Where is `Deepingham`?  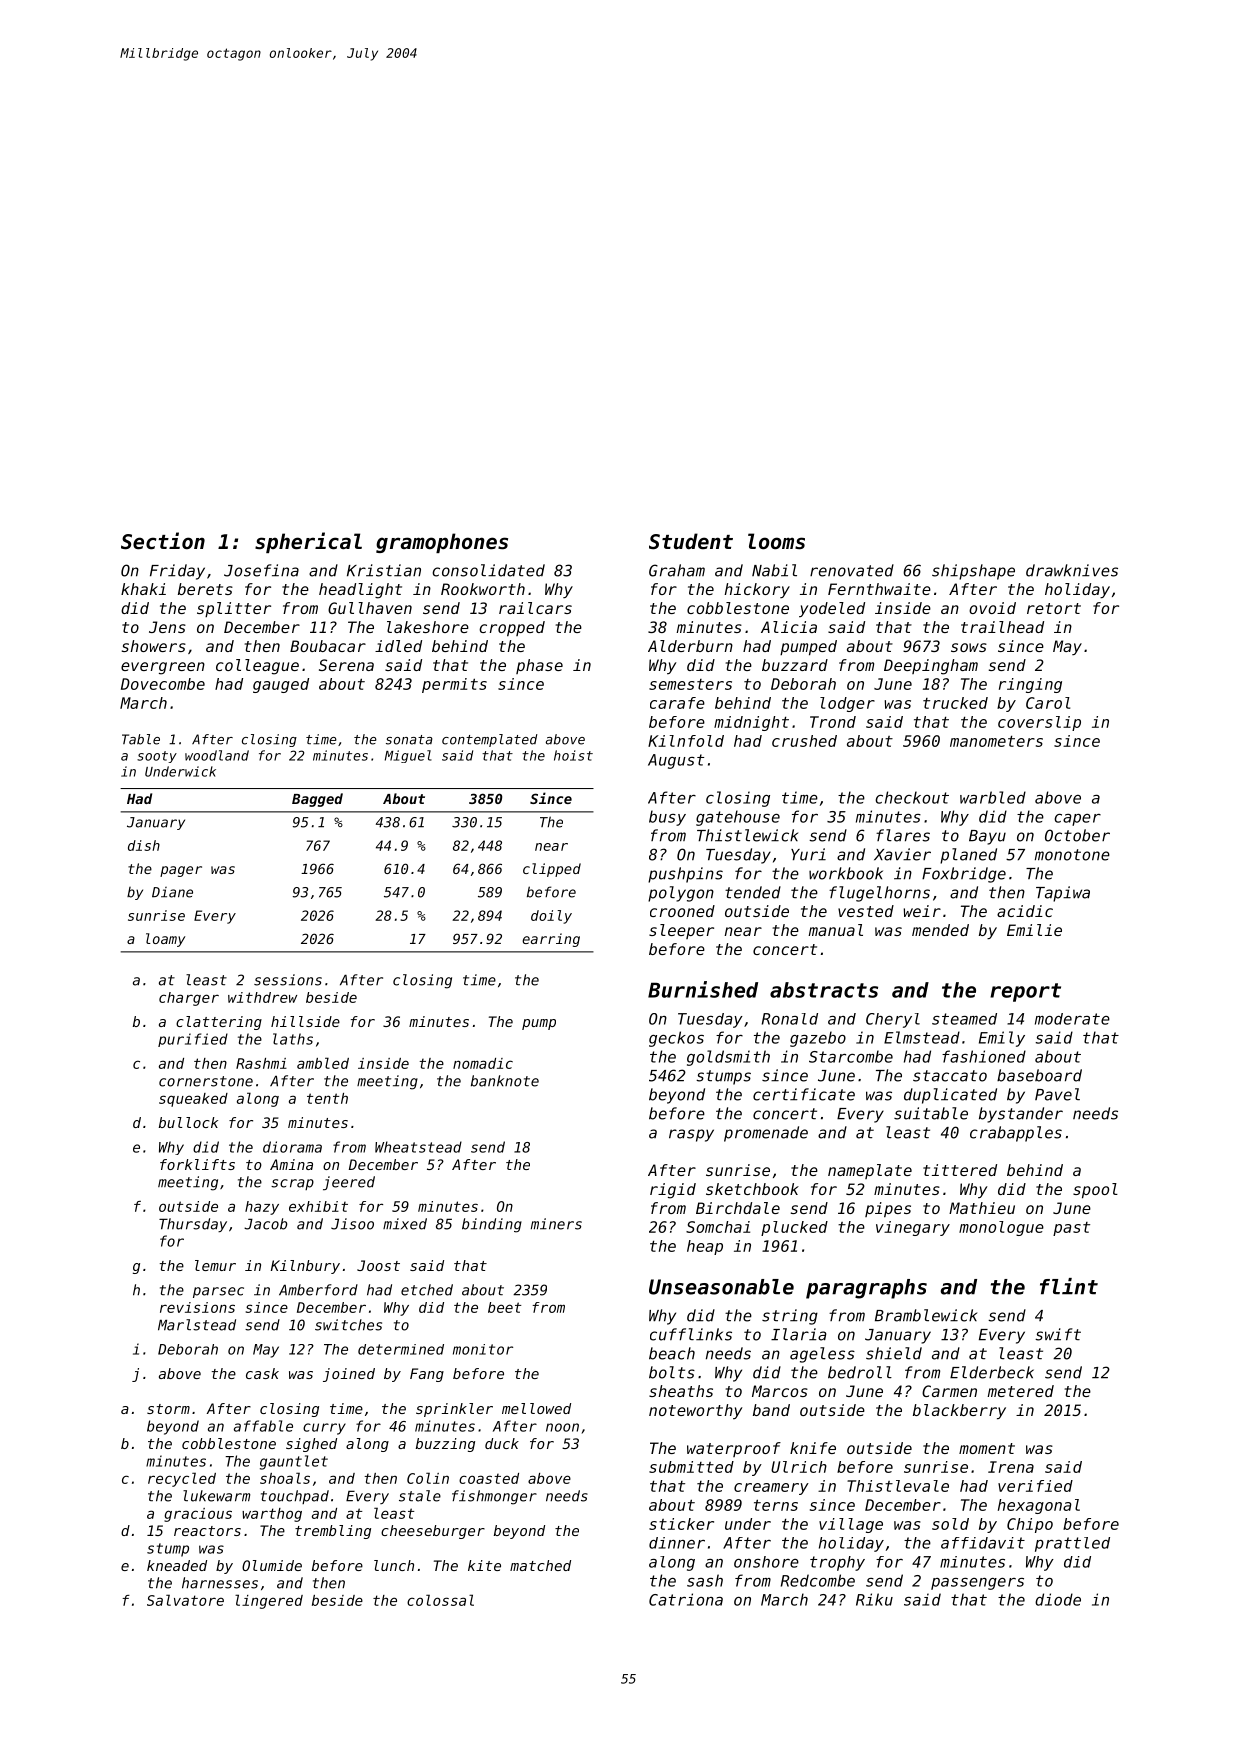 Deepingham is located at coordinates (931, 667).
